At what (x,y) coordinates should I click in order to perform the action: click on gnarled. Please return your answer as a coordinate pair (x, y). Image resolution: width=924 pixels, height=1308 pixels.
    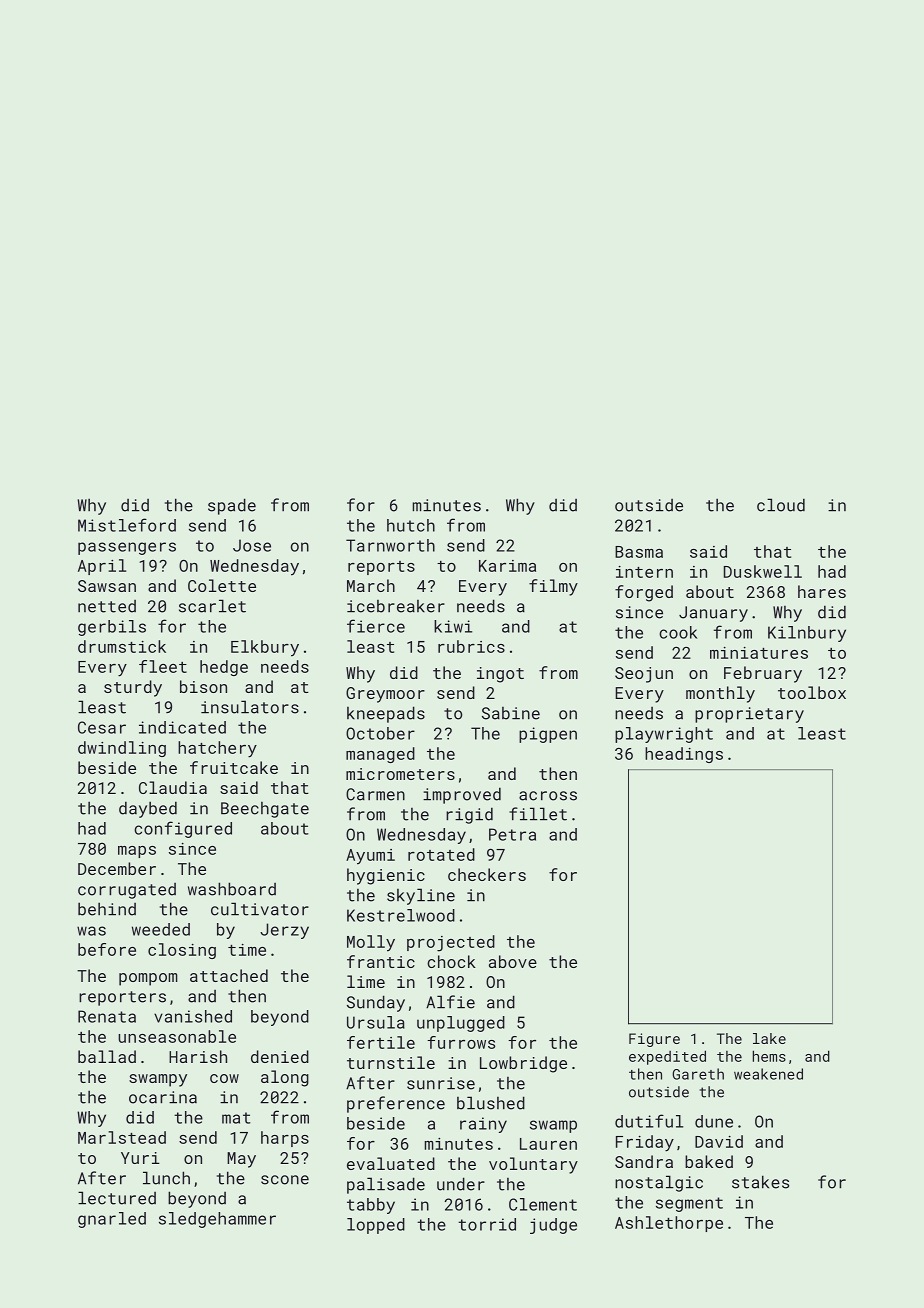
    Looking at the image, I should click on (112, 1220).
